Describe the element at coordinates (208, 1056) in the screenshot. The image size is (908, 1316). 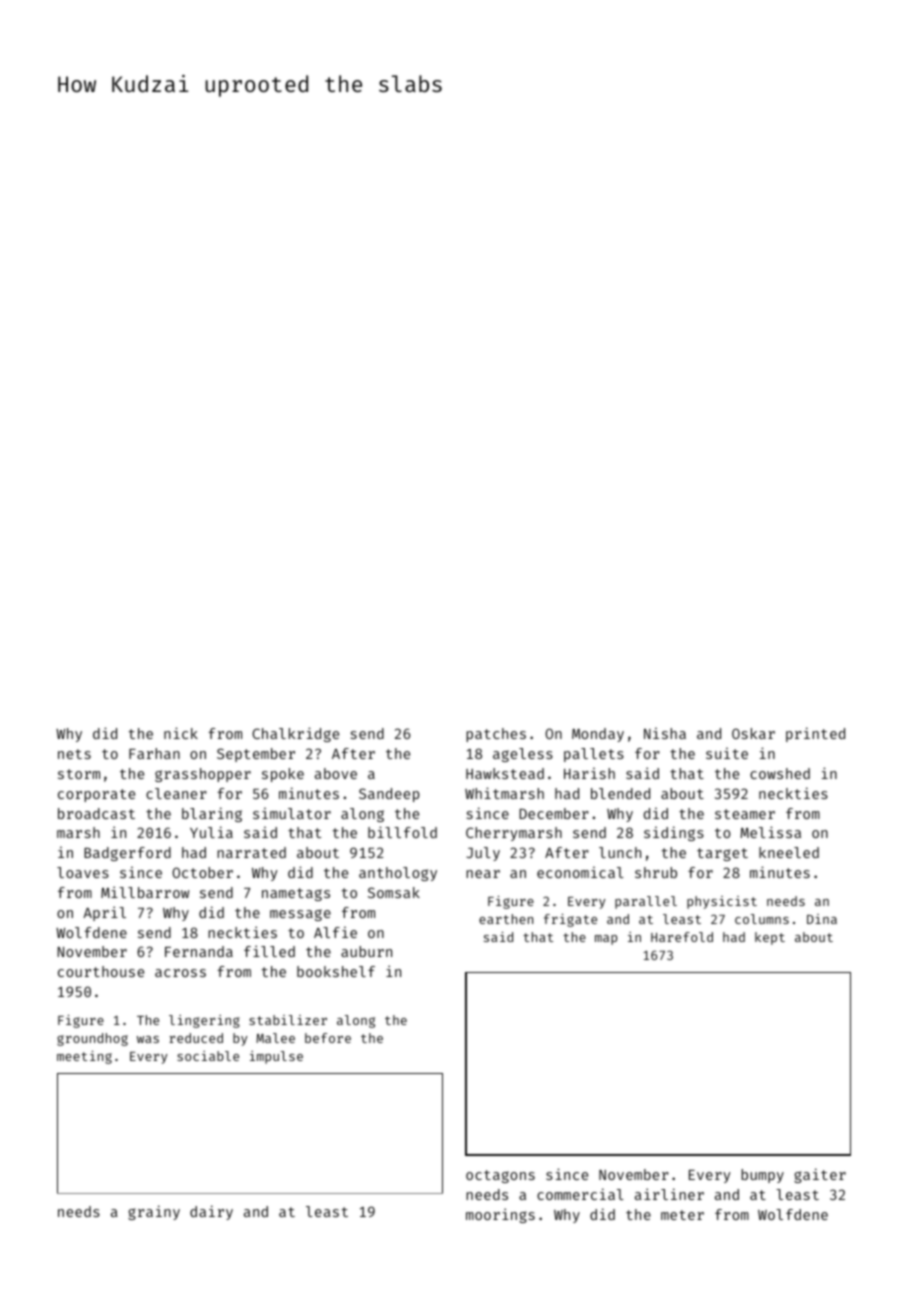
I see `sociable` at that location.
